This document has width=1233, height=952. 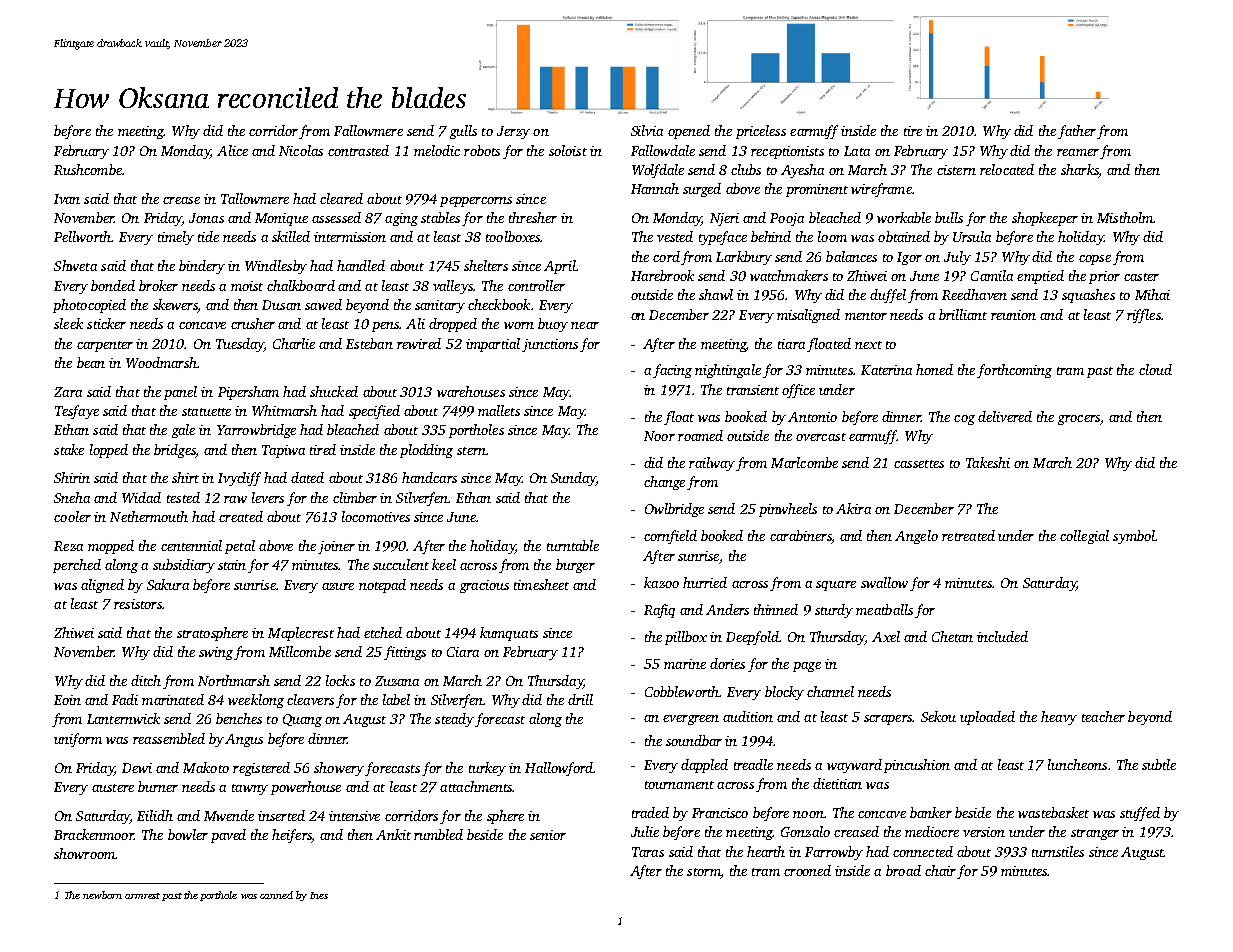 I want to click on canned, so click(x=276, y=895).
